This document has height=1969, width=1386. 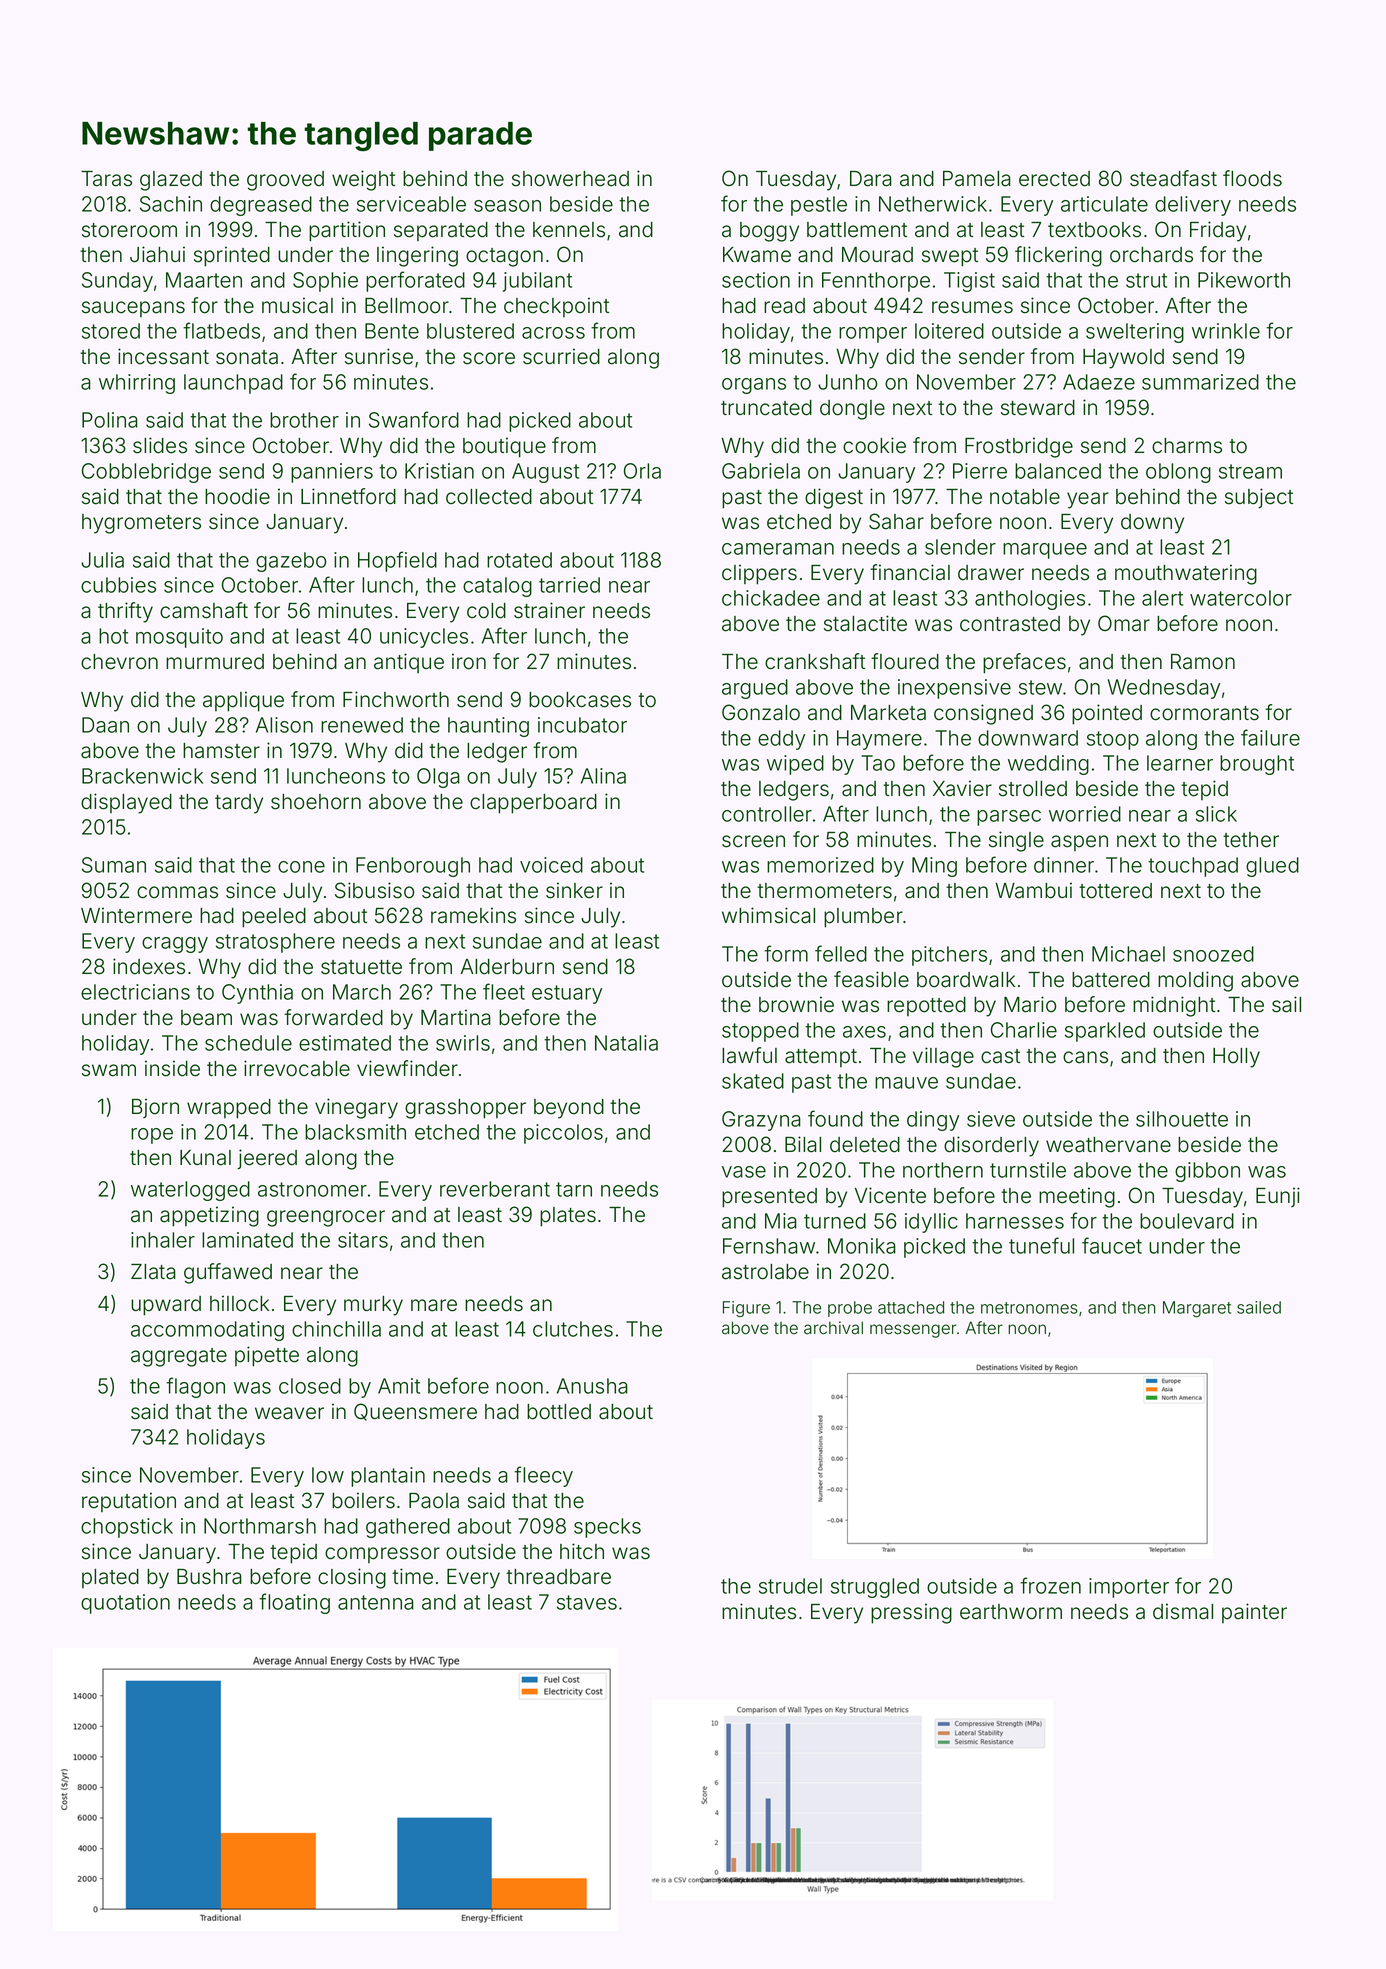 I want to click on erected, so click(x=1054, y=179).
